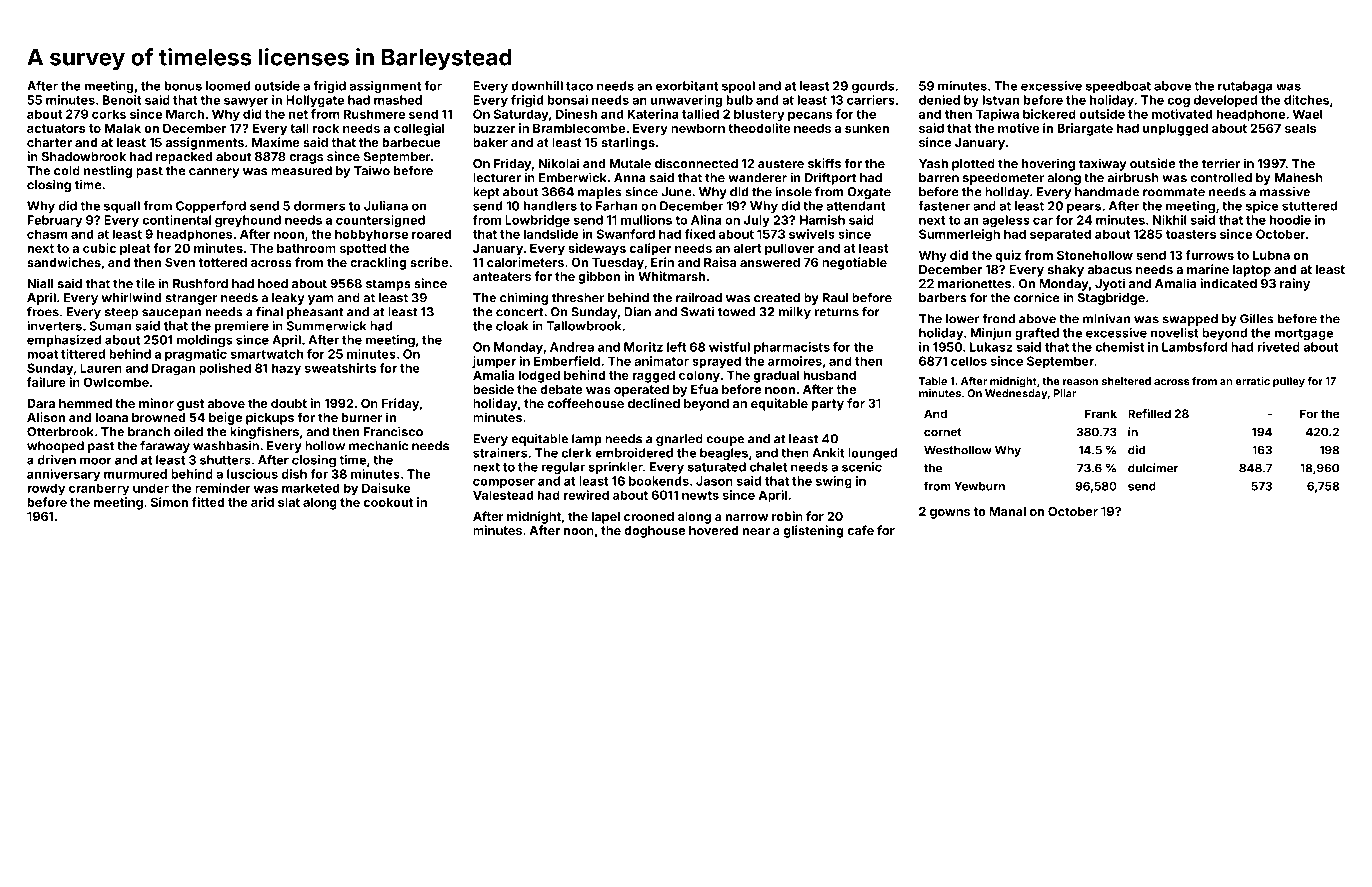 The image size is (1372, 887). What do you see at coordinates (294, 474) in the page?
I see `dish` at bounding box center [294, 474].
